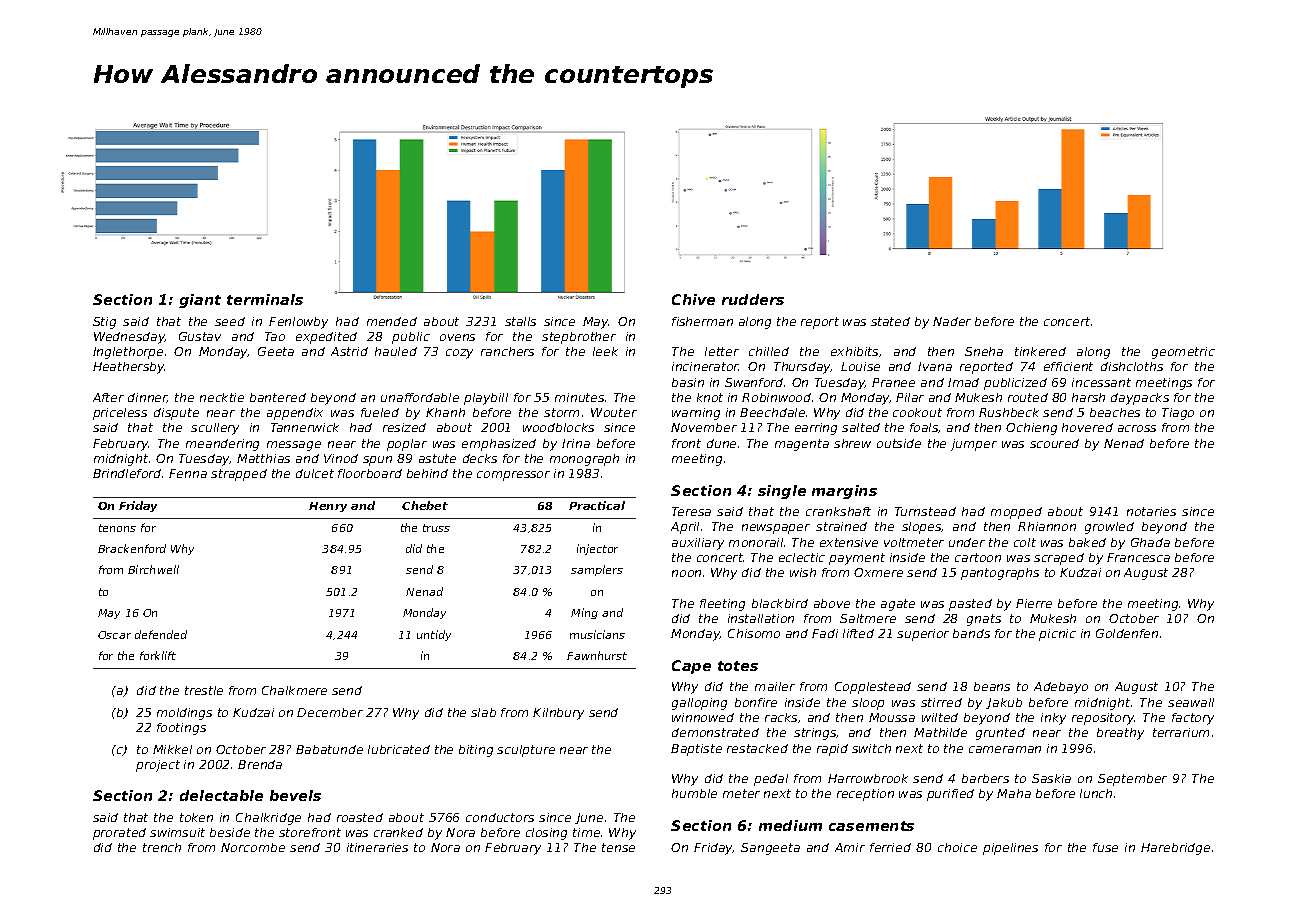 The height and width of the screenshot is (924, 1308). Describe the element at coordinates (971, 633) in the screenshot. I see `bands` at that location.
